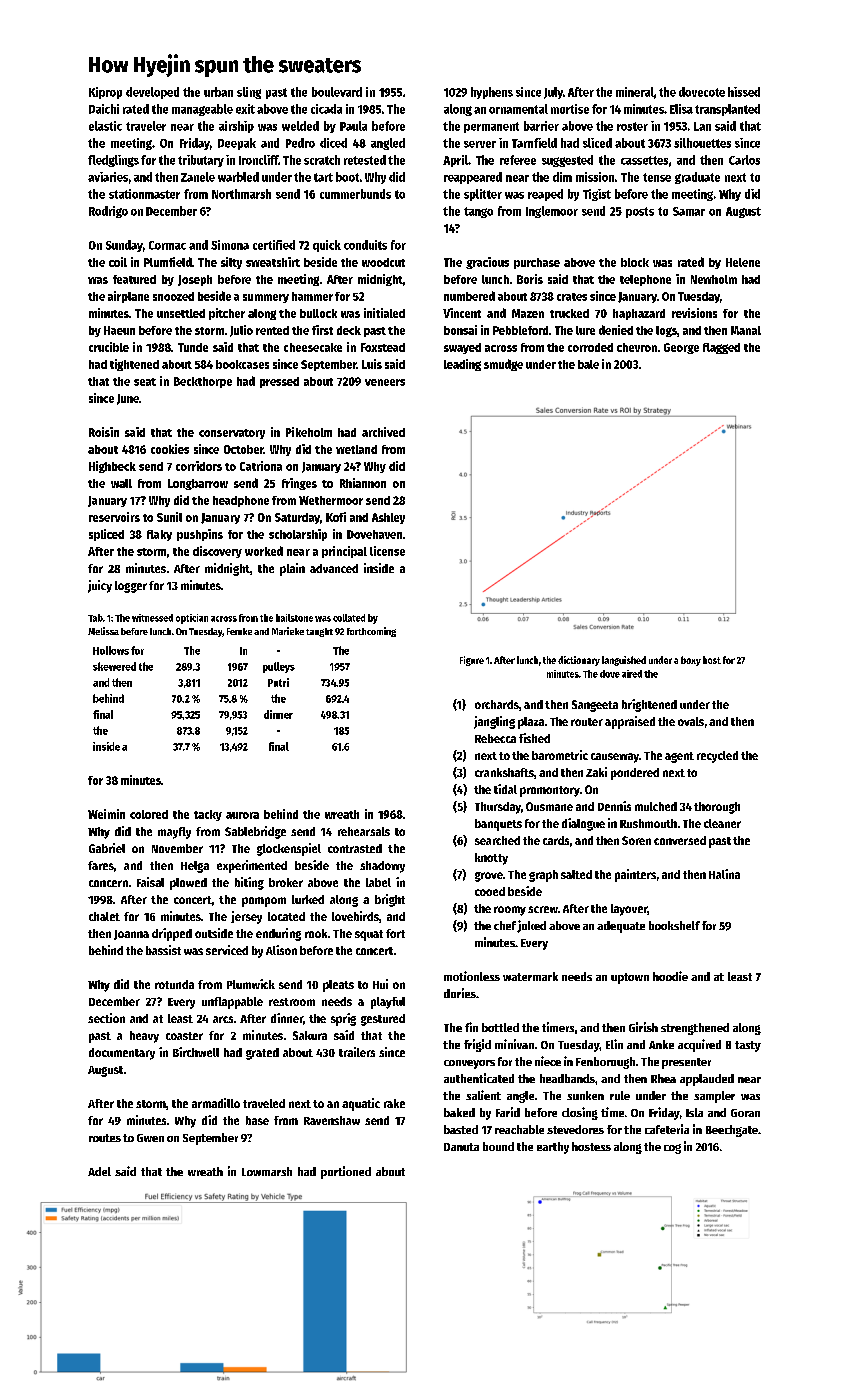 The height and width of the screenshot is (1400, 849). What do you see at coordinates (169, 517) in the screenshot?
I see `Sunil` at bounding box center [169, 517].
